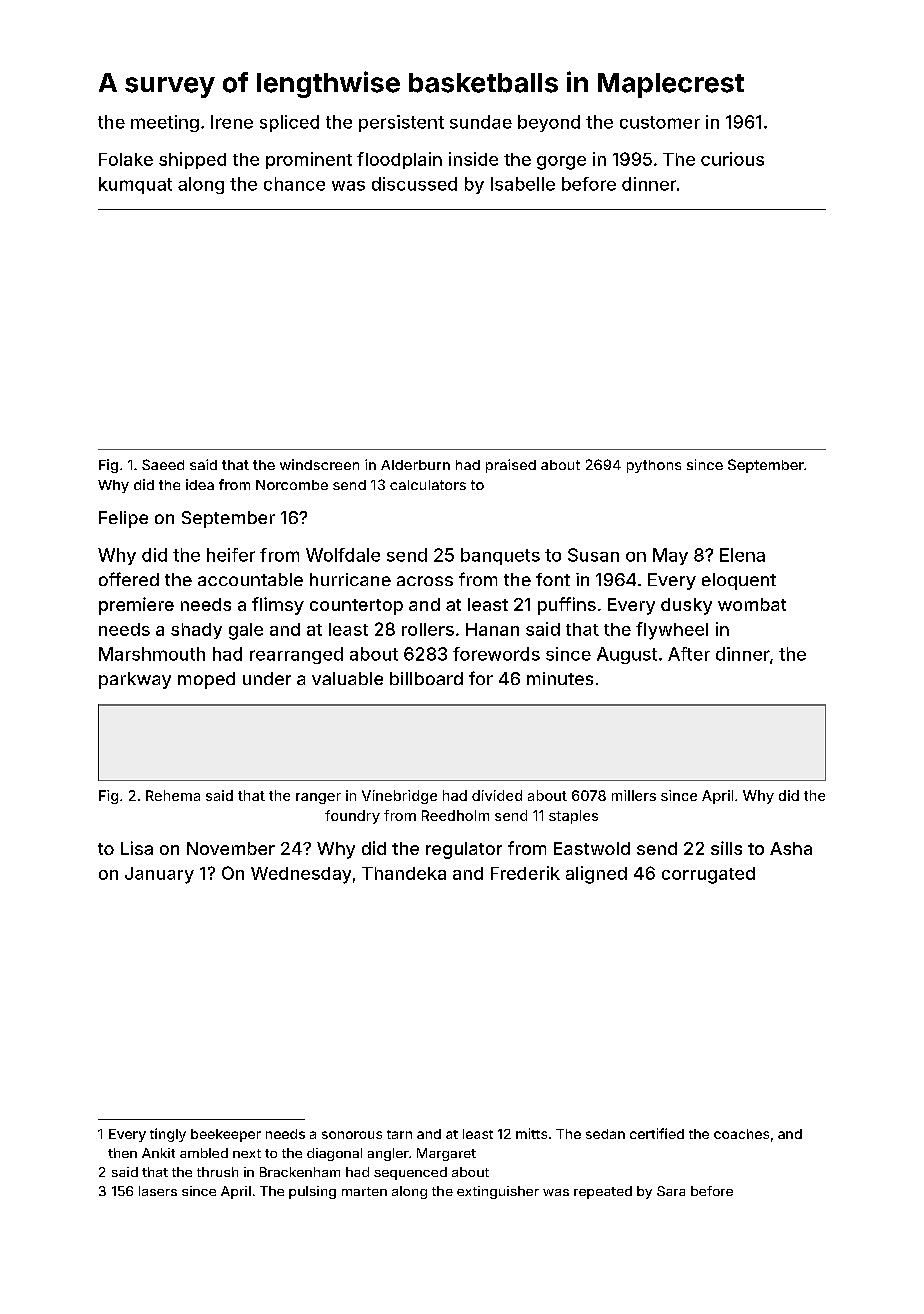 The width and height of the screenshot is (924, 1314). Describe the element at coordinates (158, 1191) in the screenshot. I see `lasers` at that location.
